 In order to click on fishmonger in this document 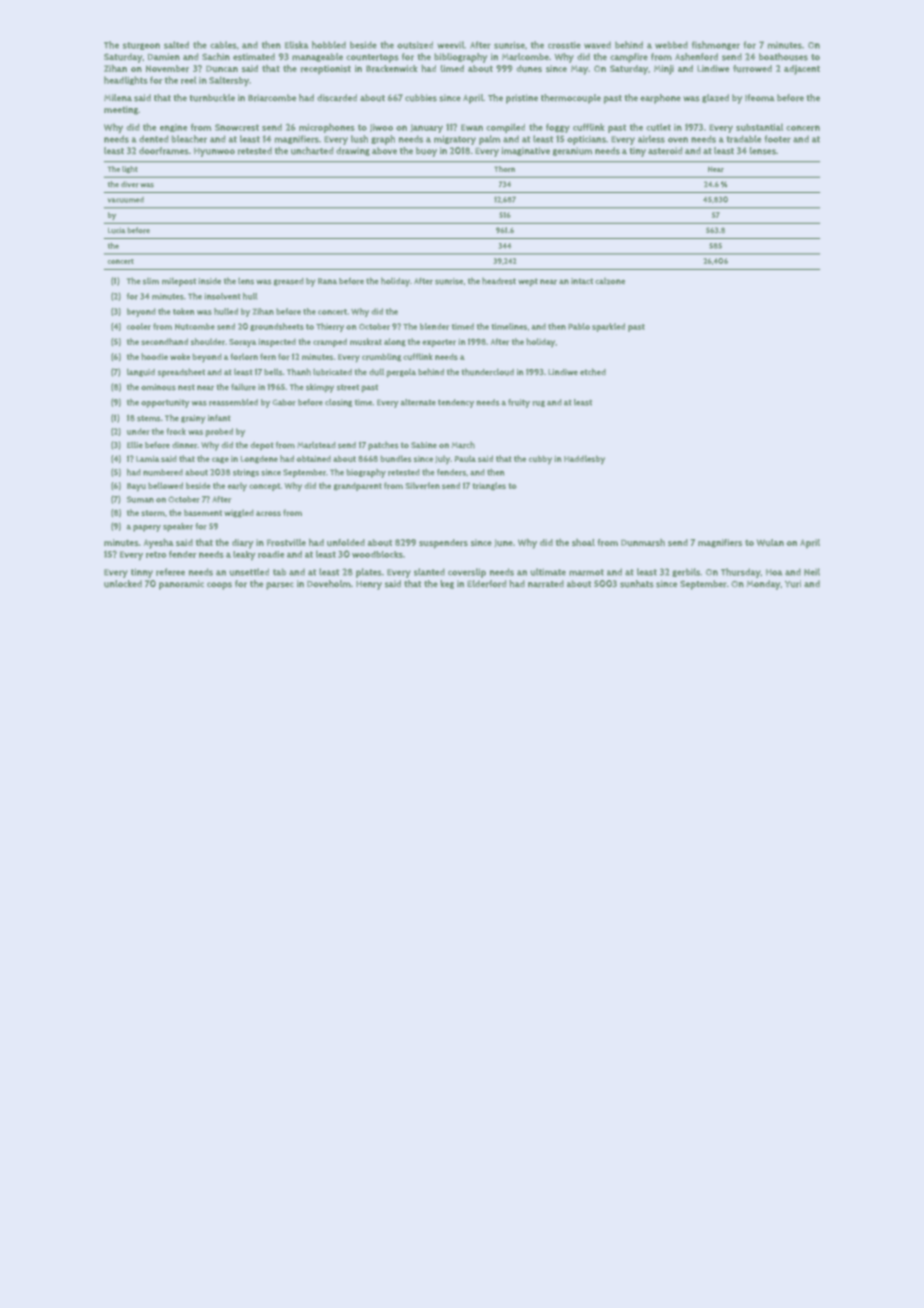, I will do `click(716, 45)`.
